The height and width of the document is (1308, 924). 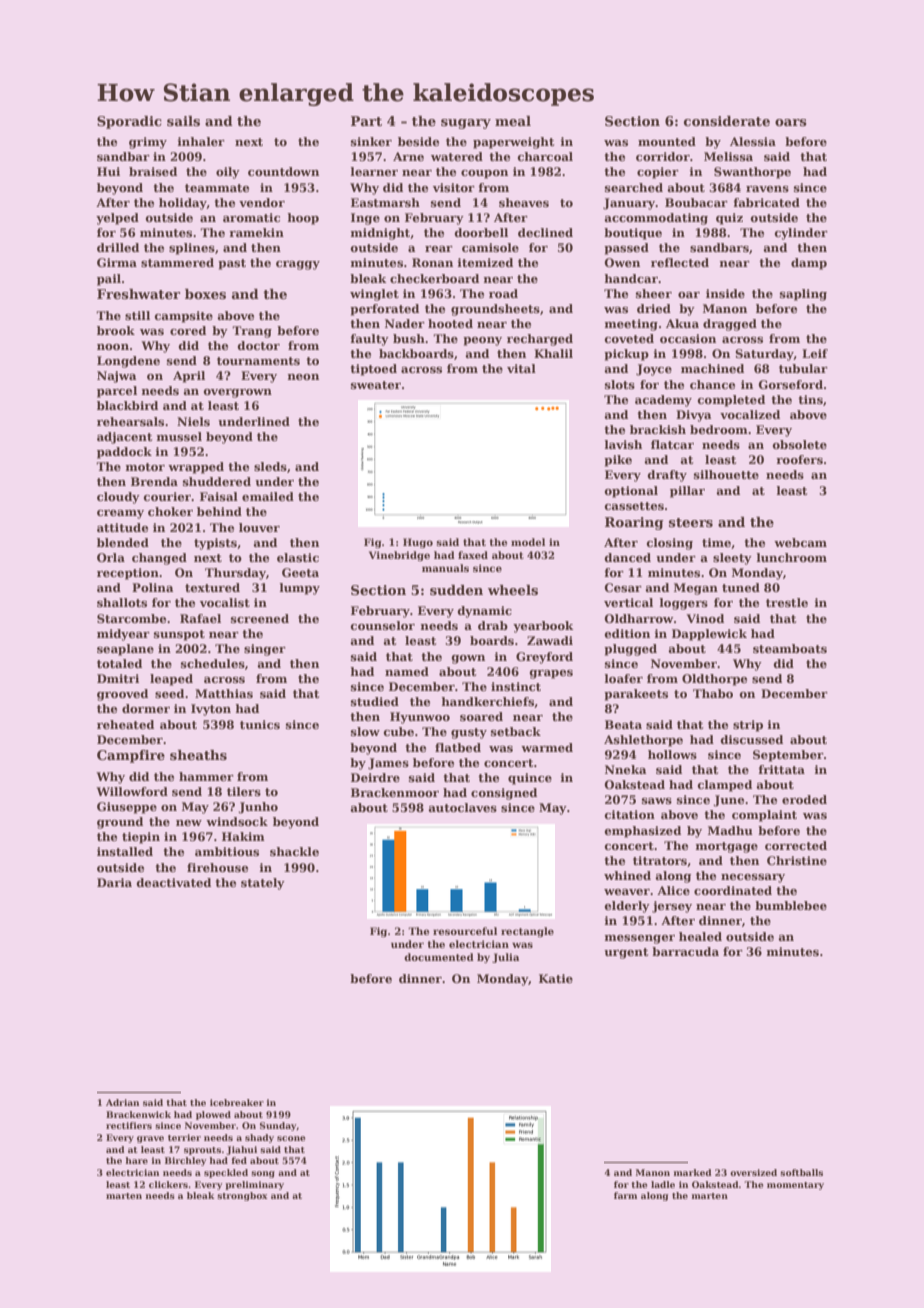 I want to click on Sporadic, so click(x=129, y=122).
